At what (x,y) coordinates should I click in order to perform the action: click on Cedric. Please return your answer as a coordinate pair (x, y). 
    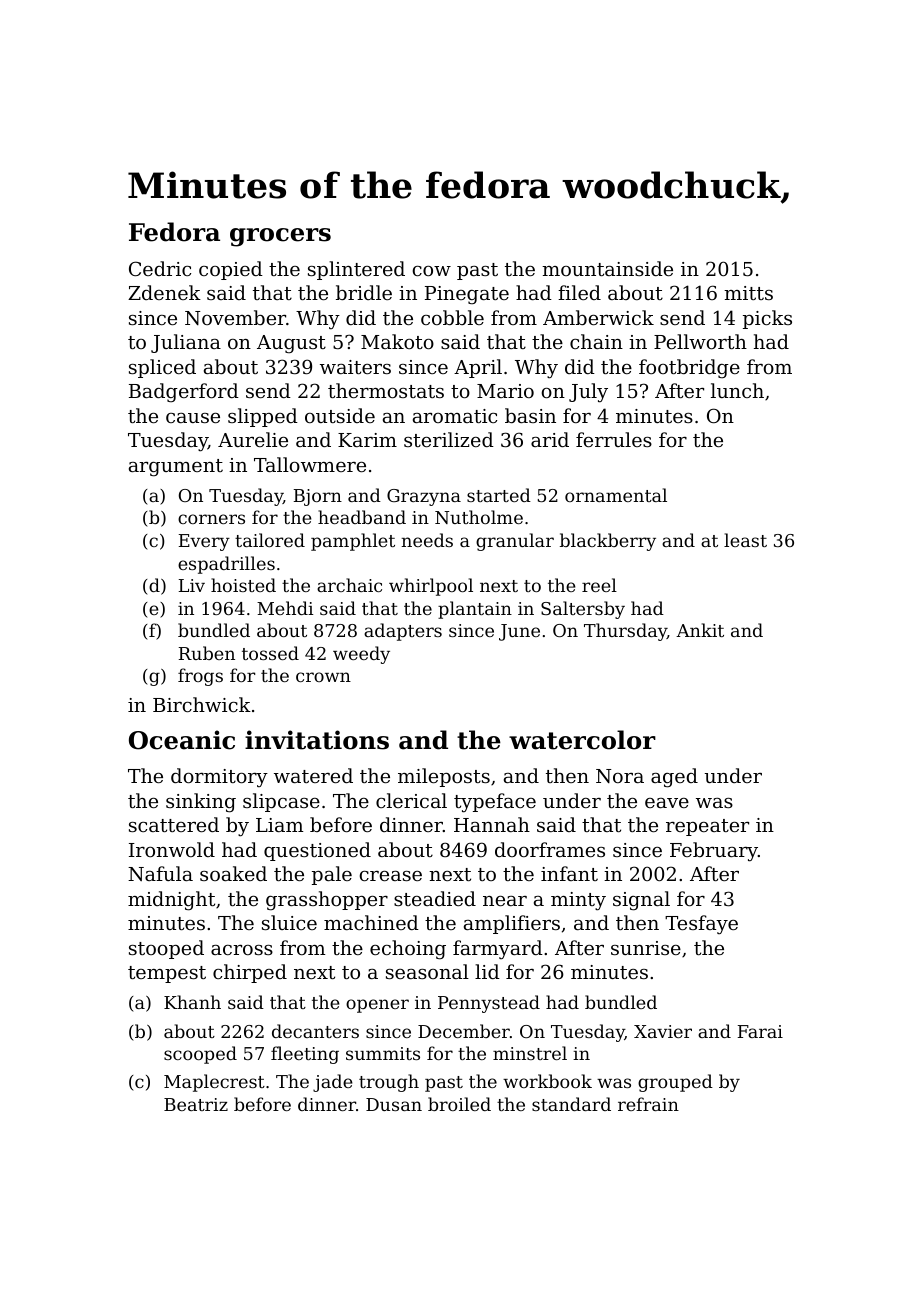
    Looking at the image, I should click on (160, 268).
